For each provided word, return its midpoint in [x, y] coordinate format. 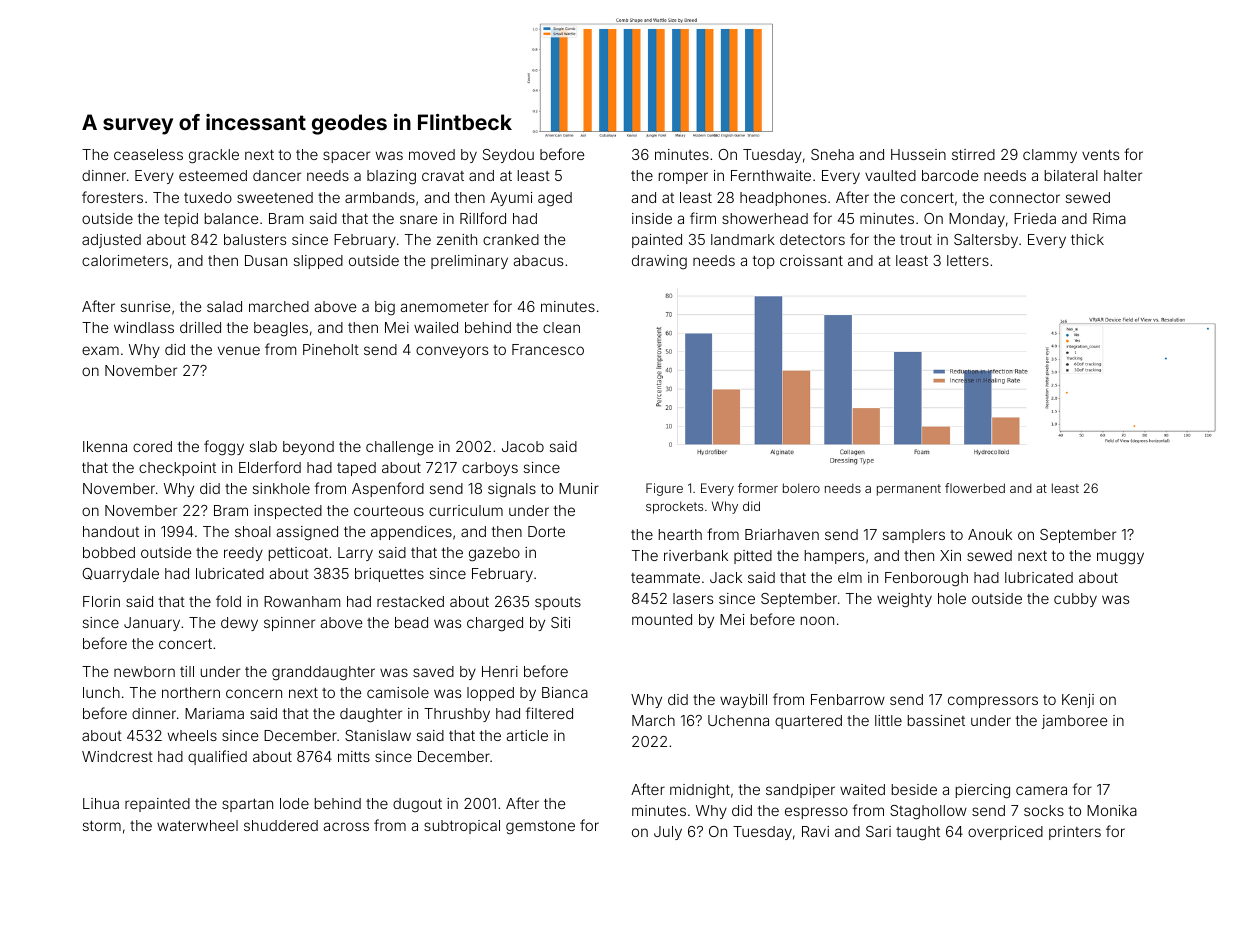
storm [102, 826]
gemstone [540, 827]
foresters [112, 197]
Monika [1112, 810]
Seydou [508, 156]
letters [968, 260]
